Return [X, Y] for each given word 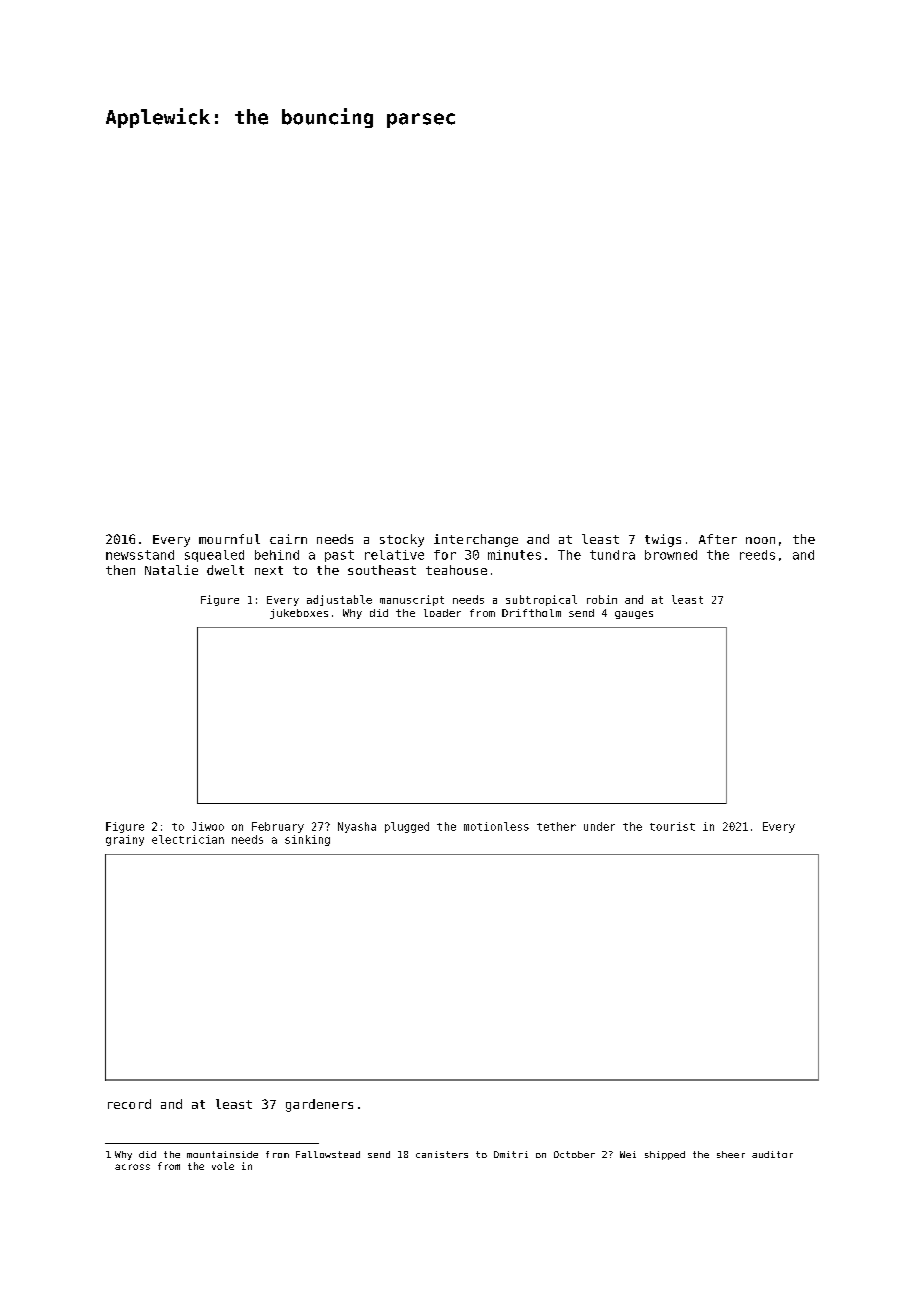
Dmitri [511, 1154]
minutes [514, 555]
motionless [496, 826]
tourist [672, 826]
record [129, 1104]
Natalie [171, 570]
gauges [634, 615]
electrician [188, 839]
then [120, 570]
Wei [628, 1154]
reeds [757, 555]
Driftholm [531, 613]
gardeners [319, 1105]
